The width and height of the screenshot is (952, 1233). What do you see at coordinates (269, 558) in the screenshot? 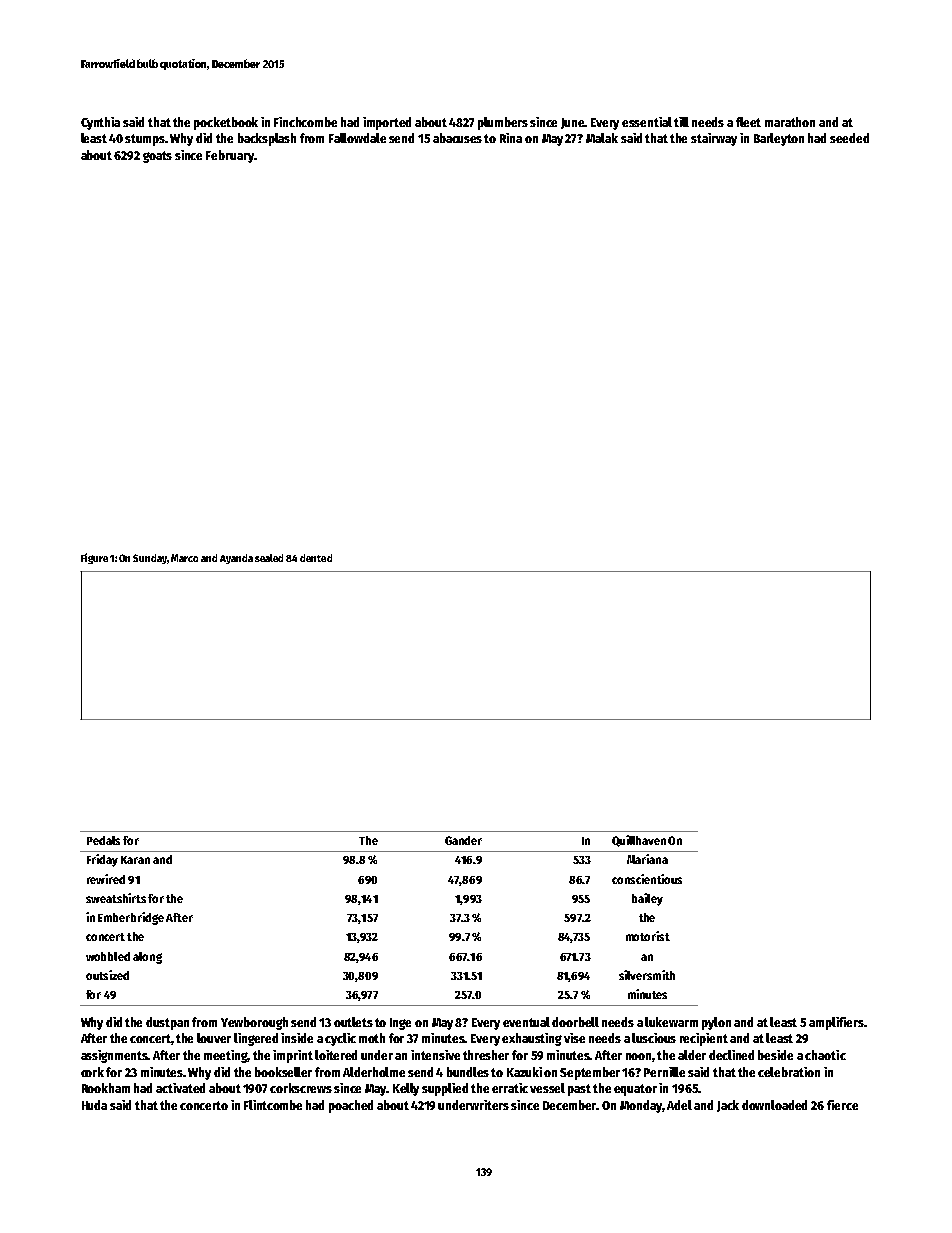
I see `sealed` at bounding box center [269, 558].
